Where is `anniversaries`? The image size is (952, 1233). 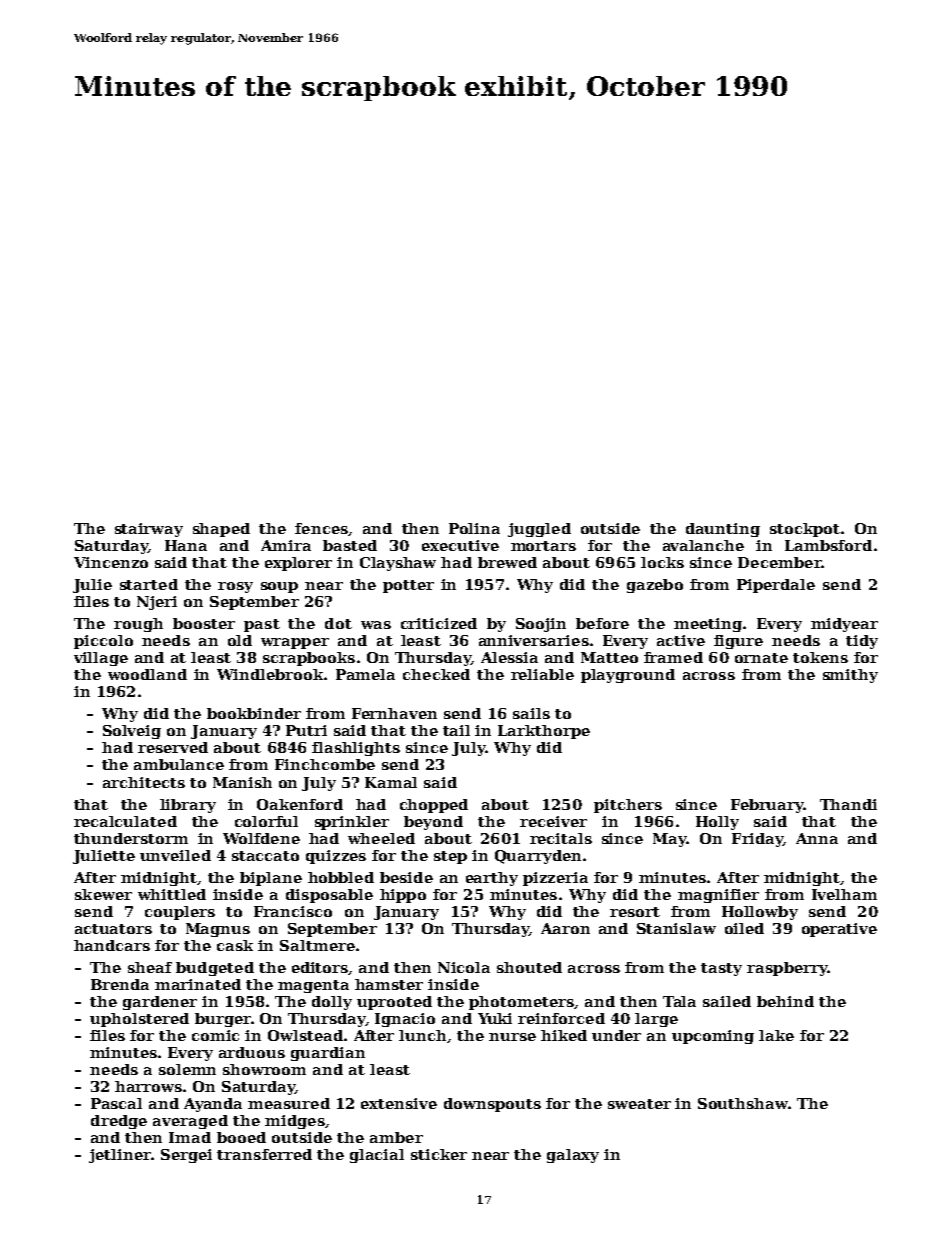
anniversaries is located at coordinates (534, 640).
